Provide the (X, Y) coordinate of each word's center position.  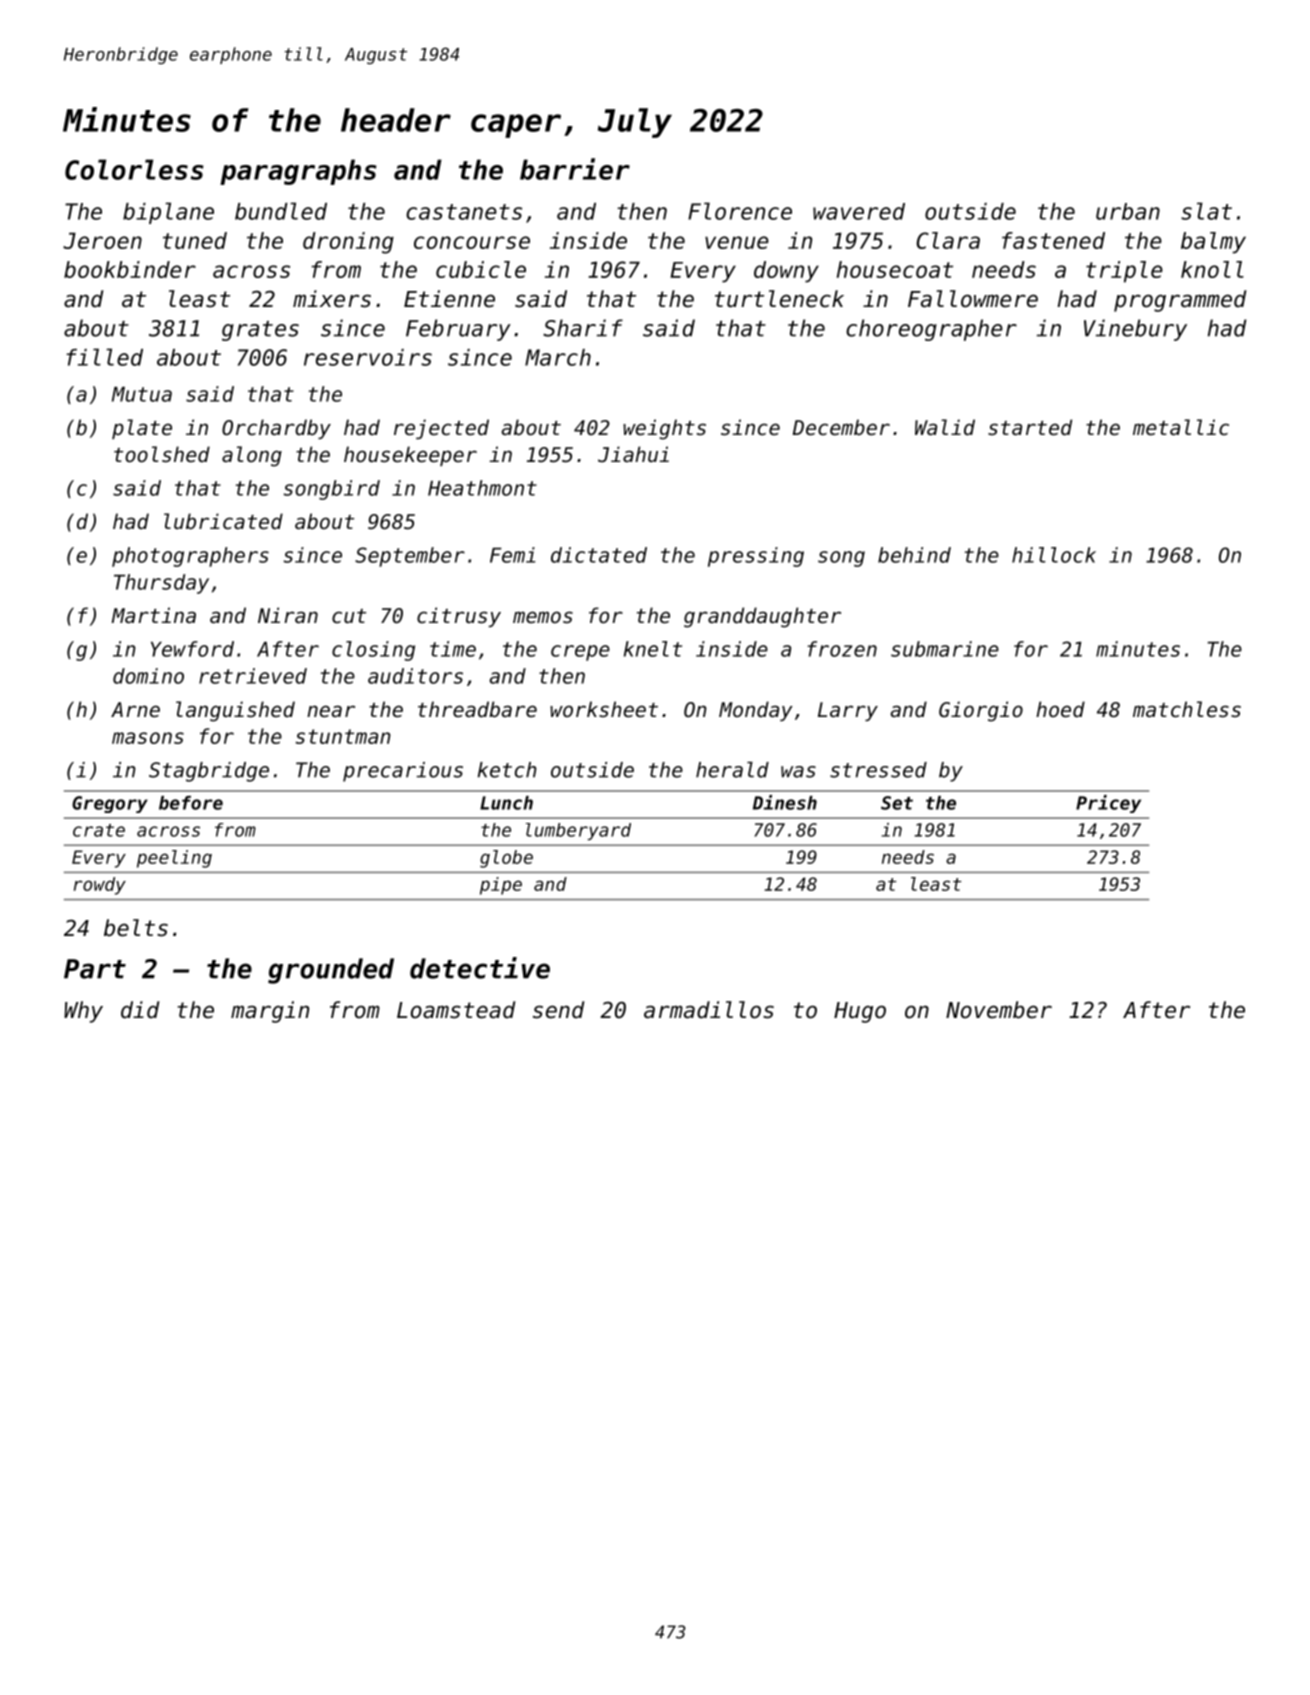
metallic (1181, 427)
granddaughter (762, 617)
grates (260, 331)
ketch (507, 770)
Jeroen (102, 240)
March (558, 357)
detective (480, 968)
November (999, 1010)
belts (136, 928)
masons (148, 738)
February (458, 330)
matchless (1187, 709)
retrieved (253, 676)
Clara (948, 240)
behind (914, 555)
